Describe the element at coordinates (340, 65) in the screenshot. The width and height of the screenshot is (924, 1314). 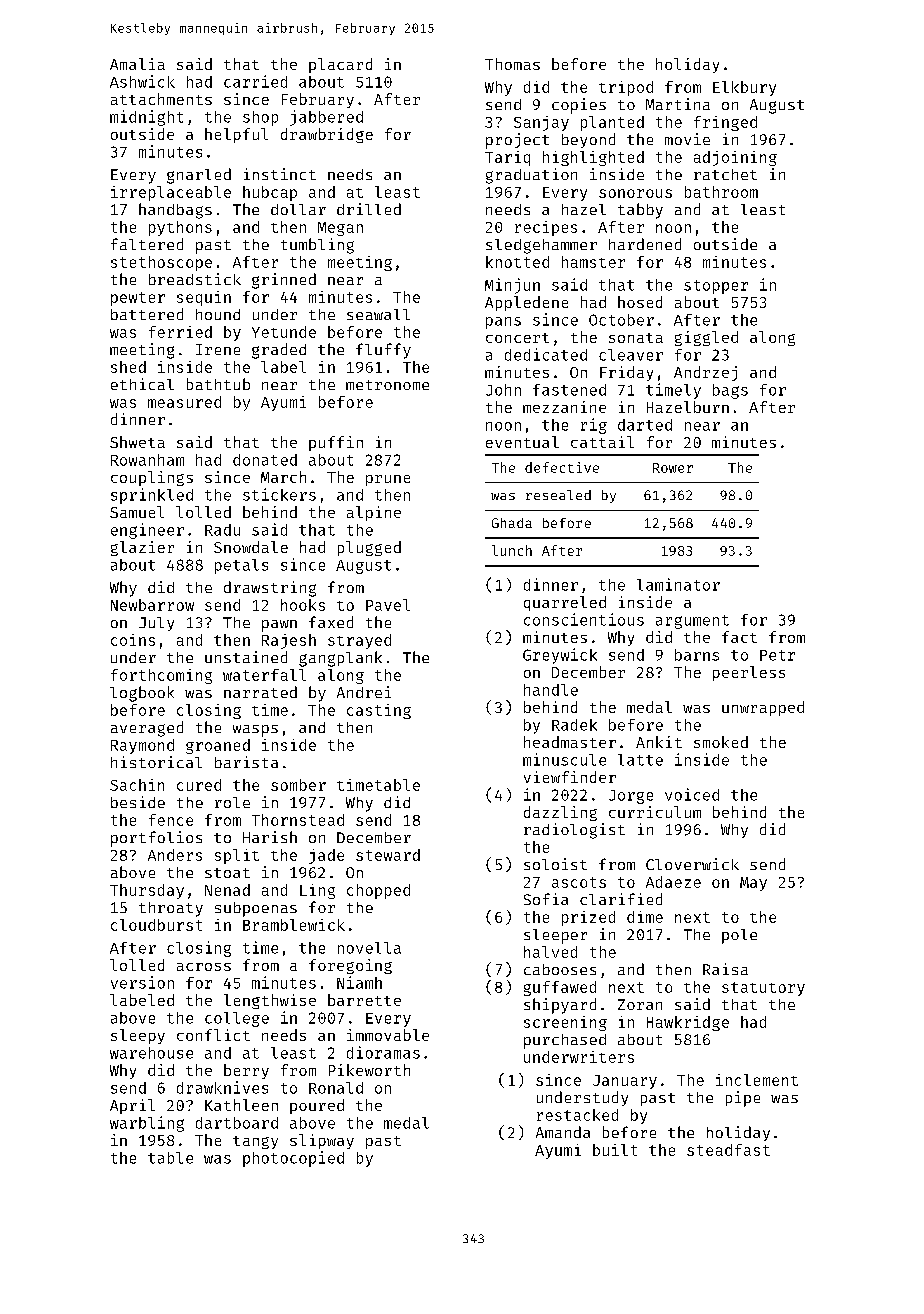
I see `placard` at that location.
